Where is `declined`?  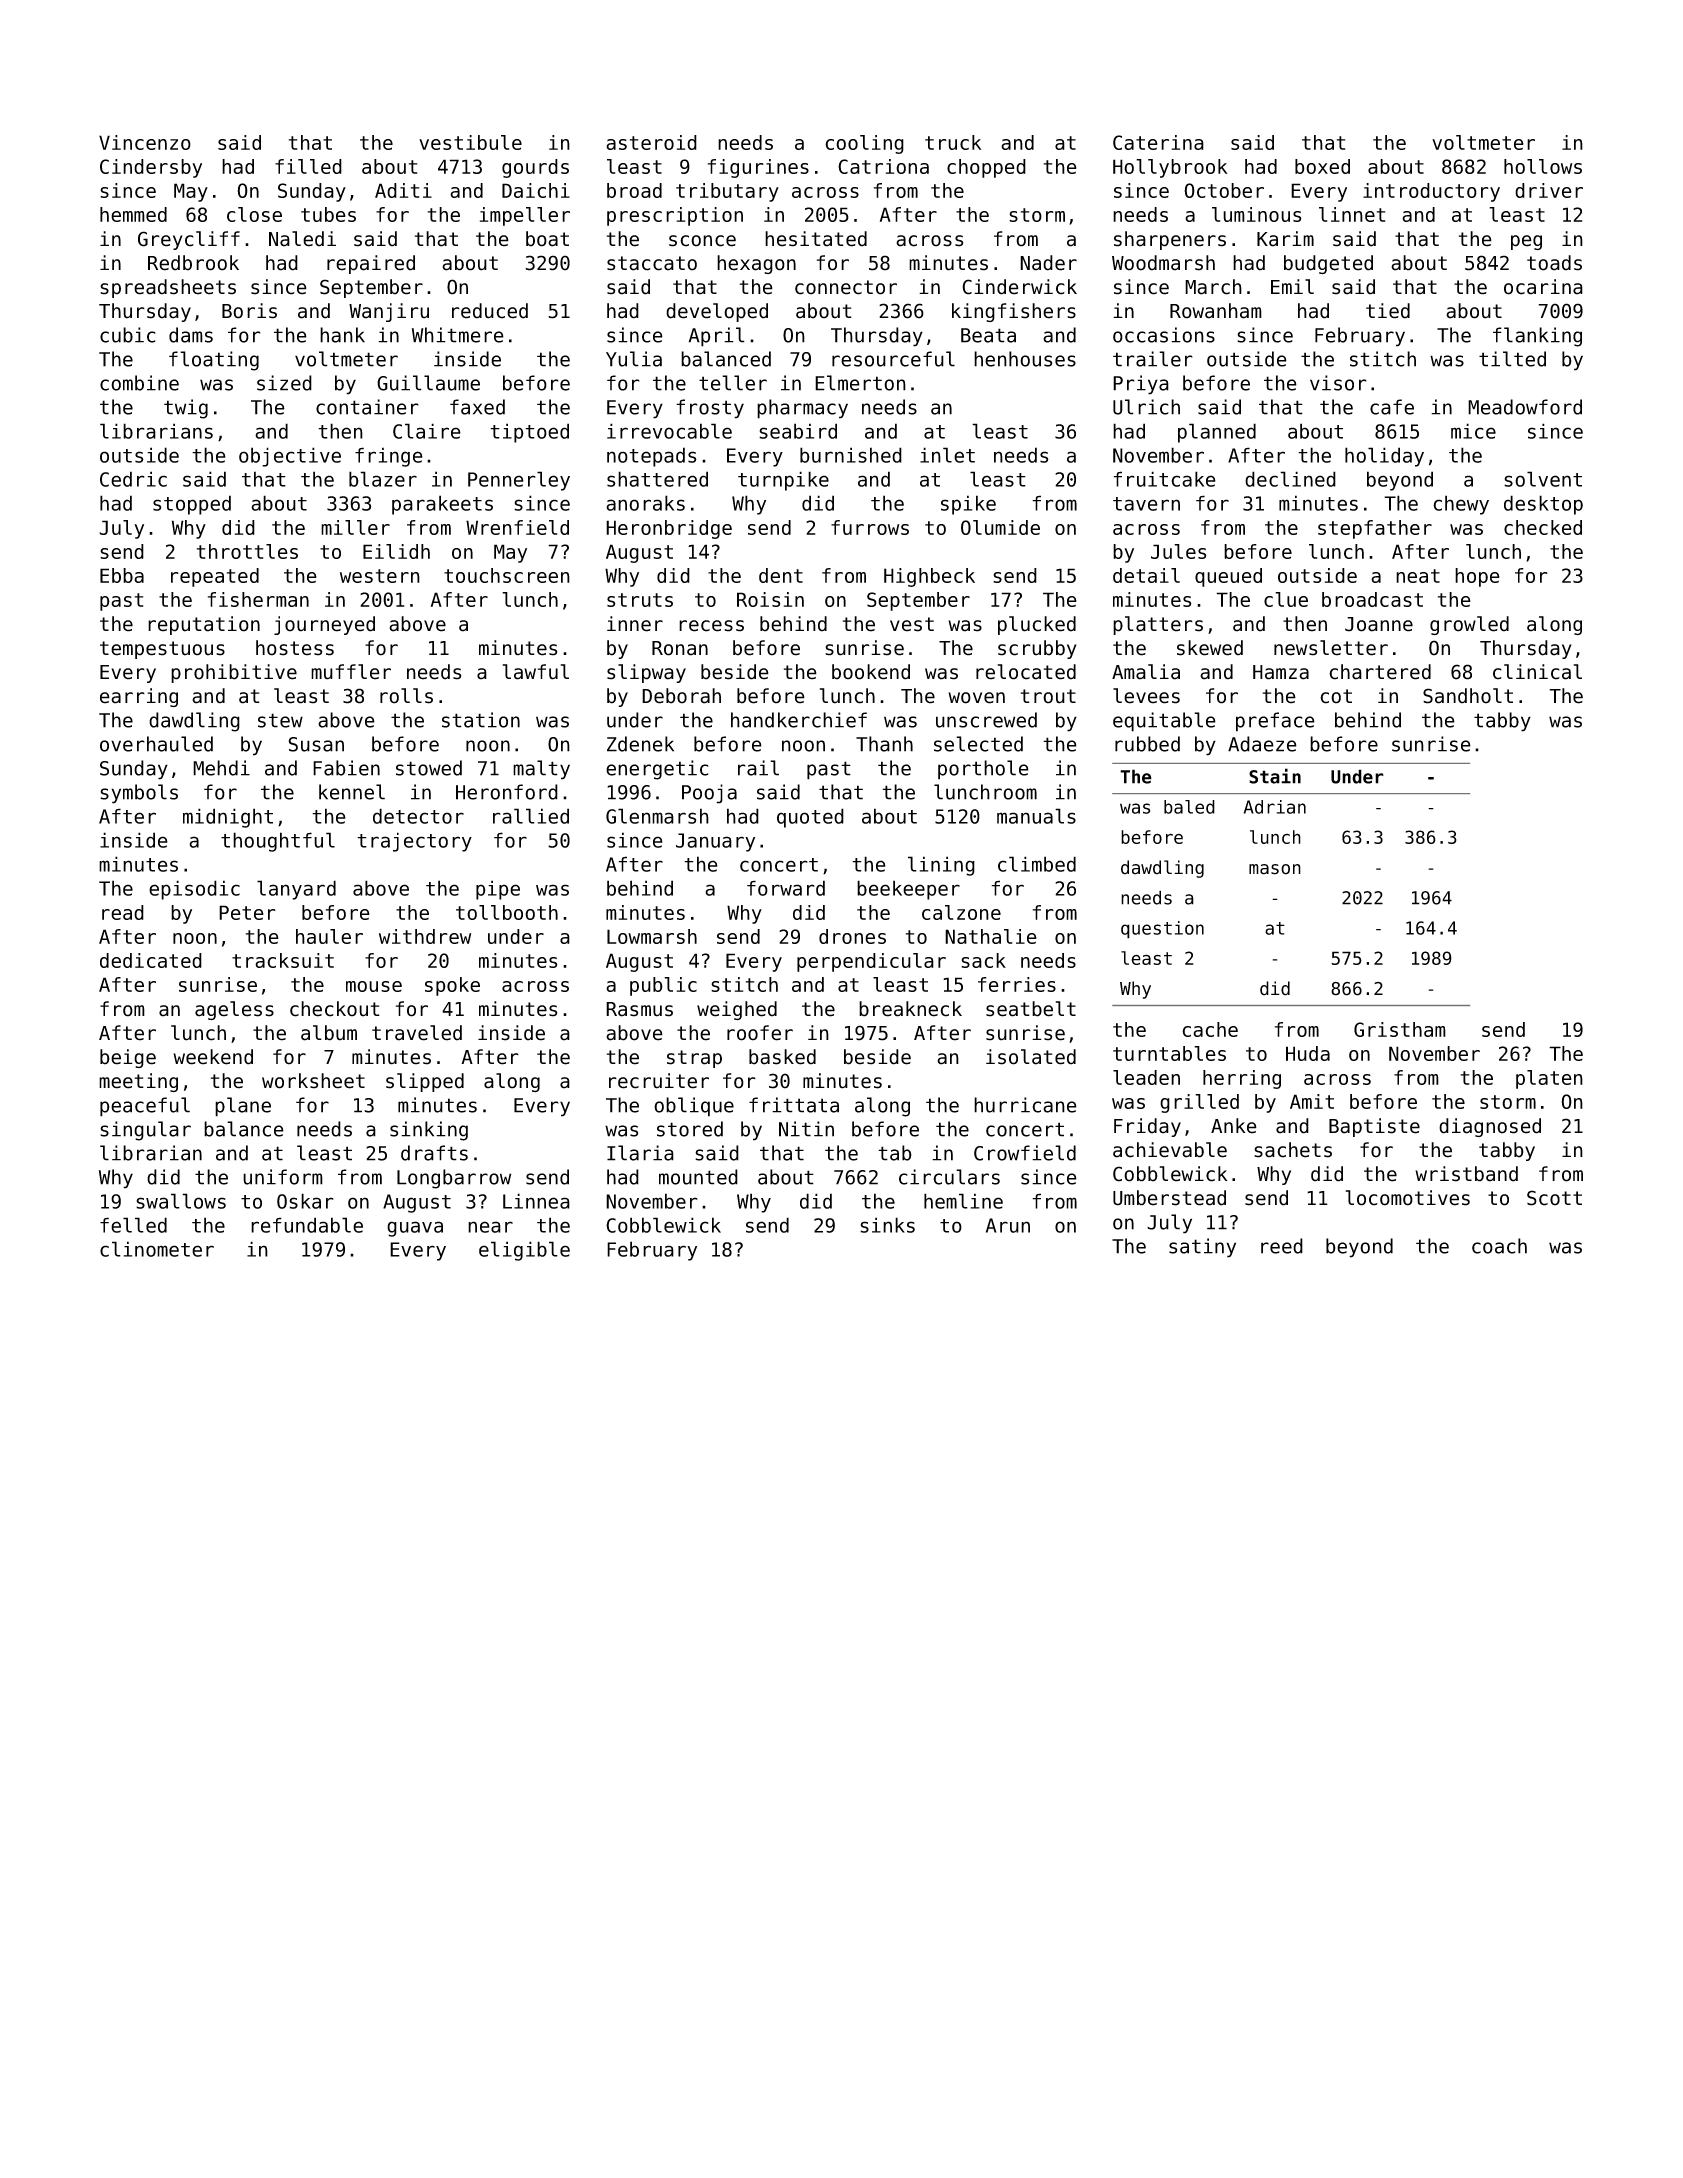
declined is located at coordinates (1290, 479).
